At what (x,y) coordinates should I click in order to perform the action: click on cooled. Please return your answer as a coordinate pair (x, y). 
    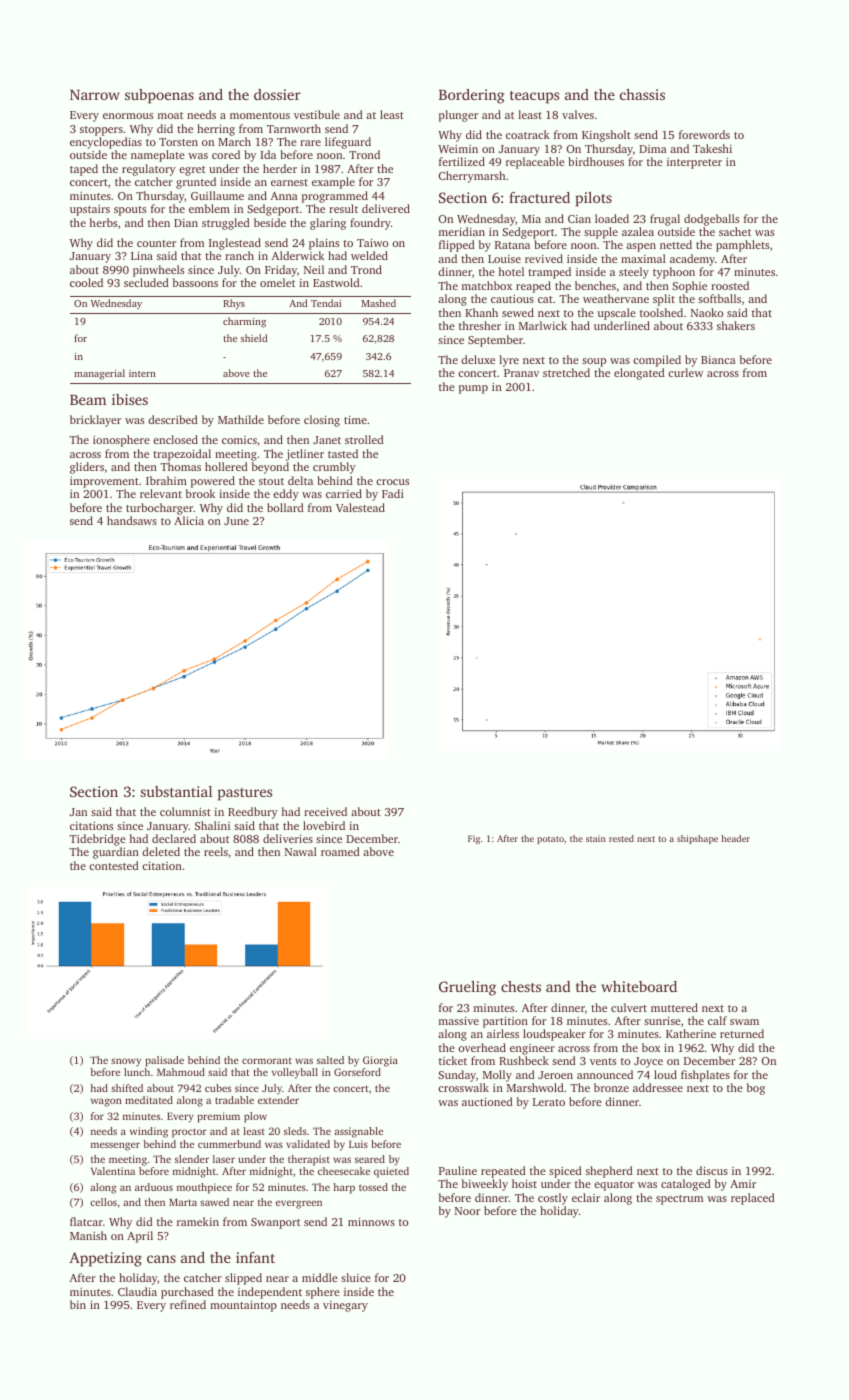
    Looking at the image, I should click on (86, 282).
